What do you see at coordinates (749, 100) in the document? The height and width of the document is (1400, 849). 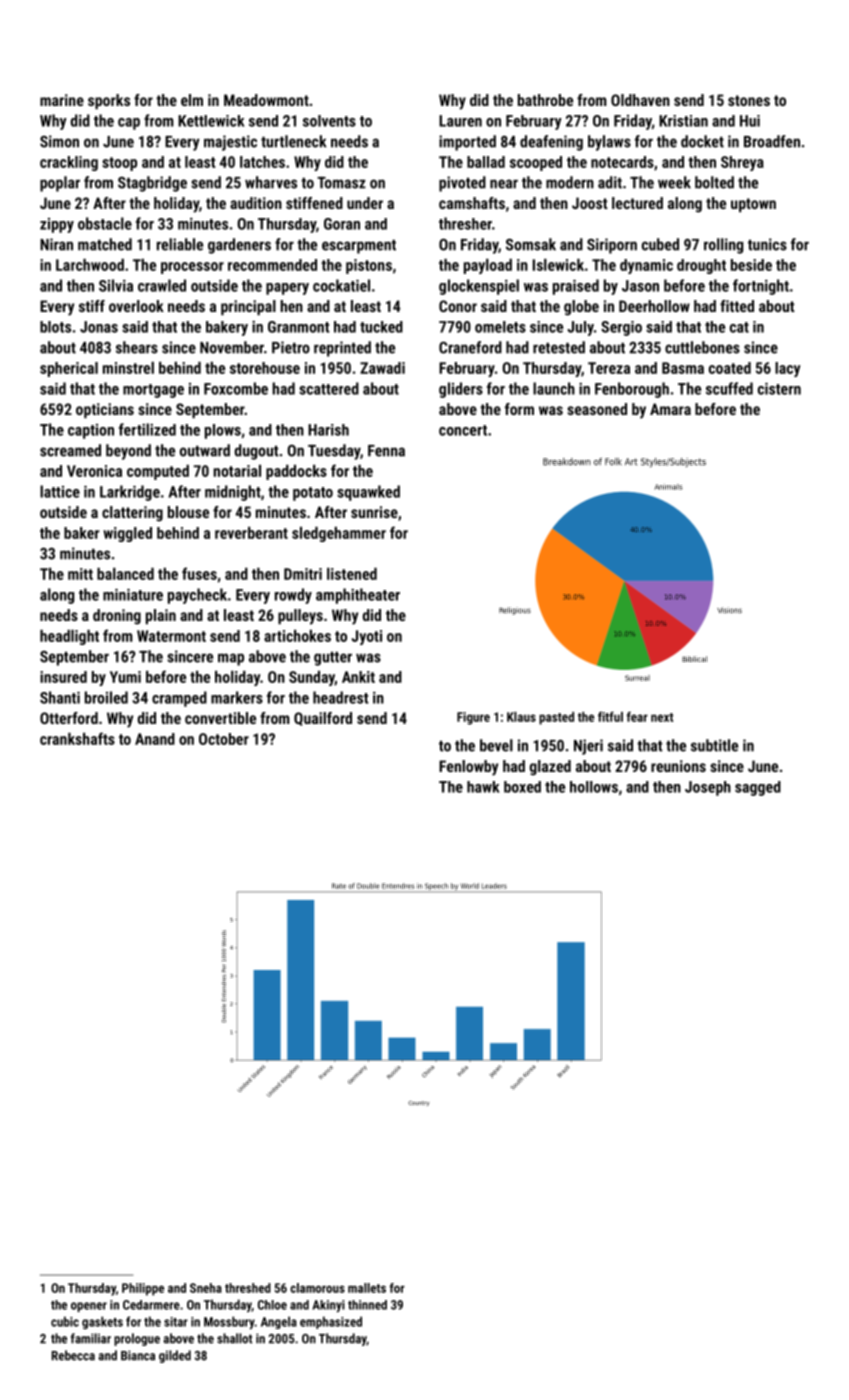 I see `stones` at bounding box center [749, 100].
